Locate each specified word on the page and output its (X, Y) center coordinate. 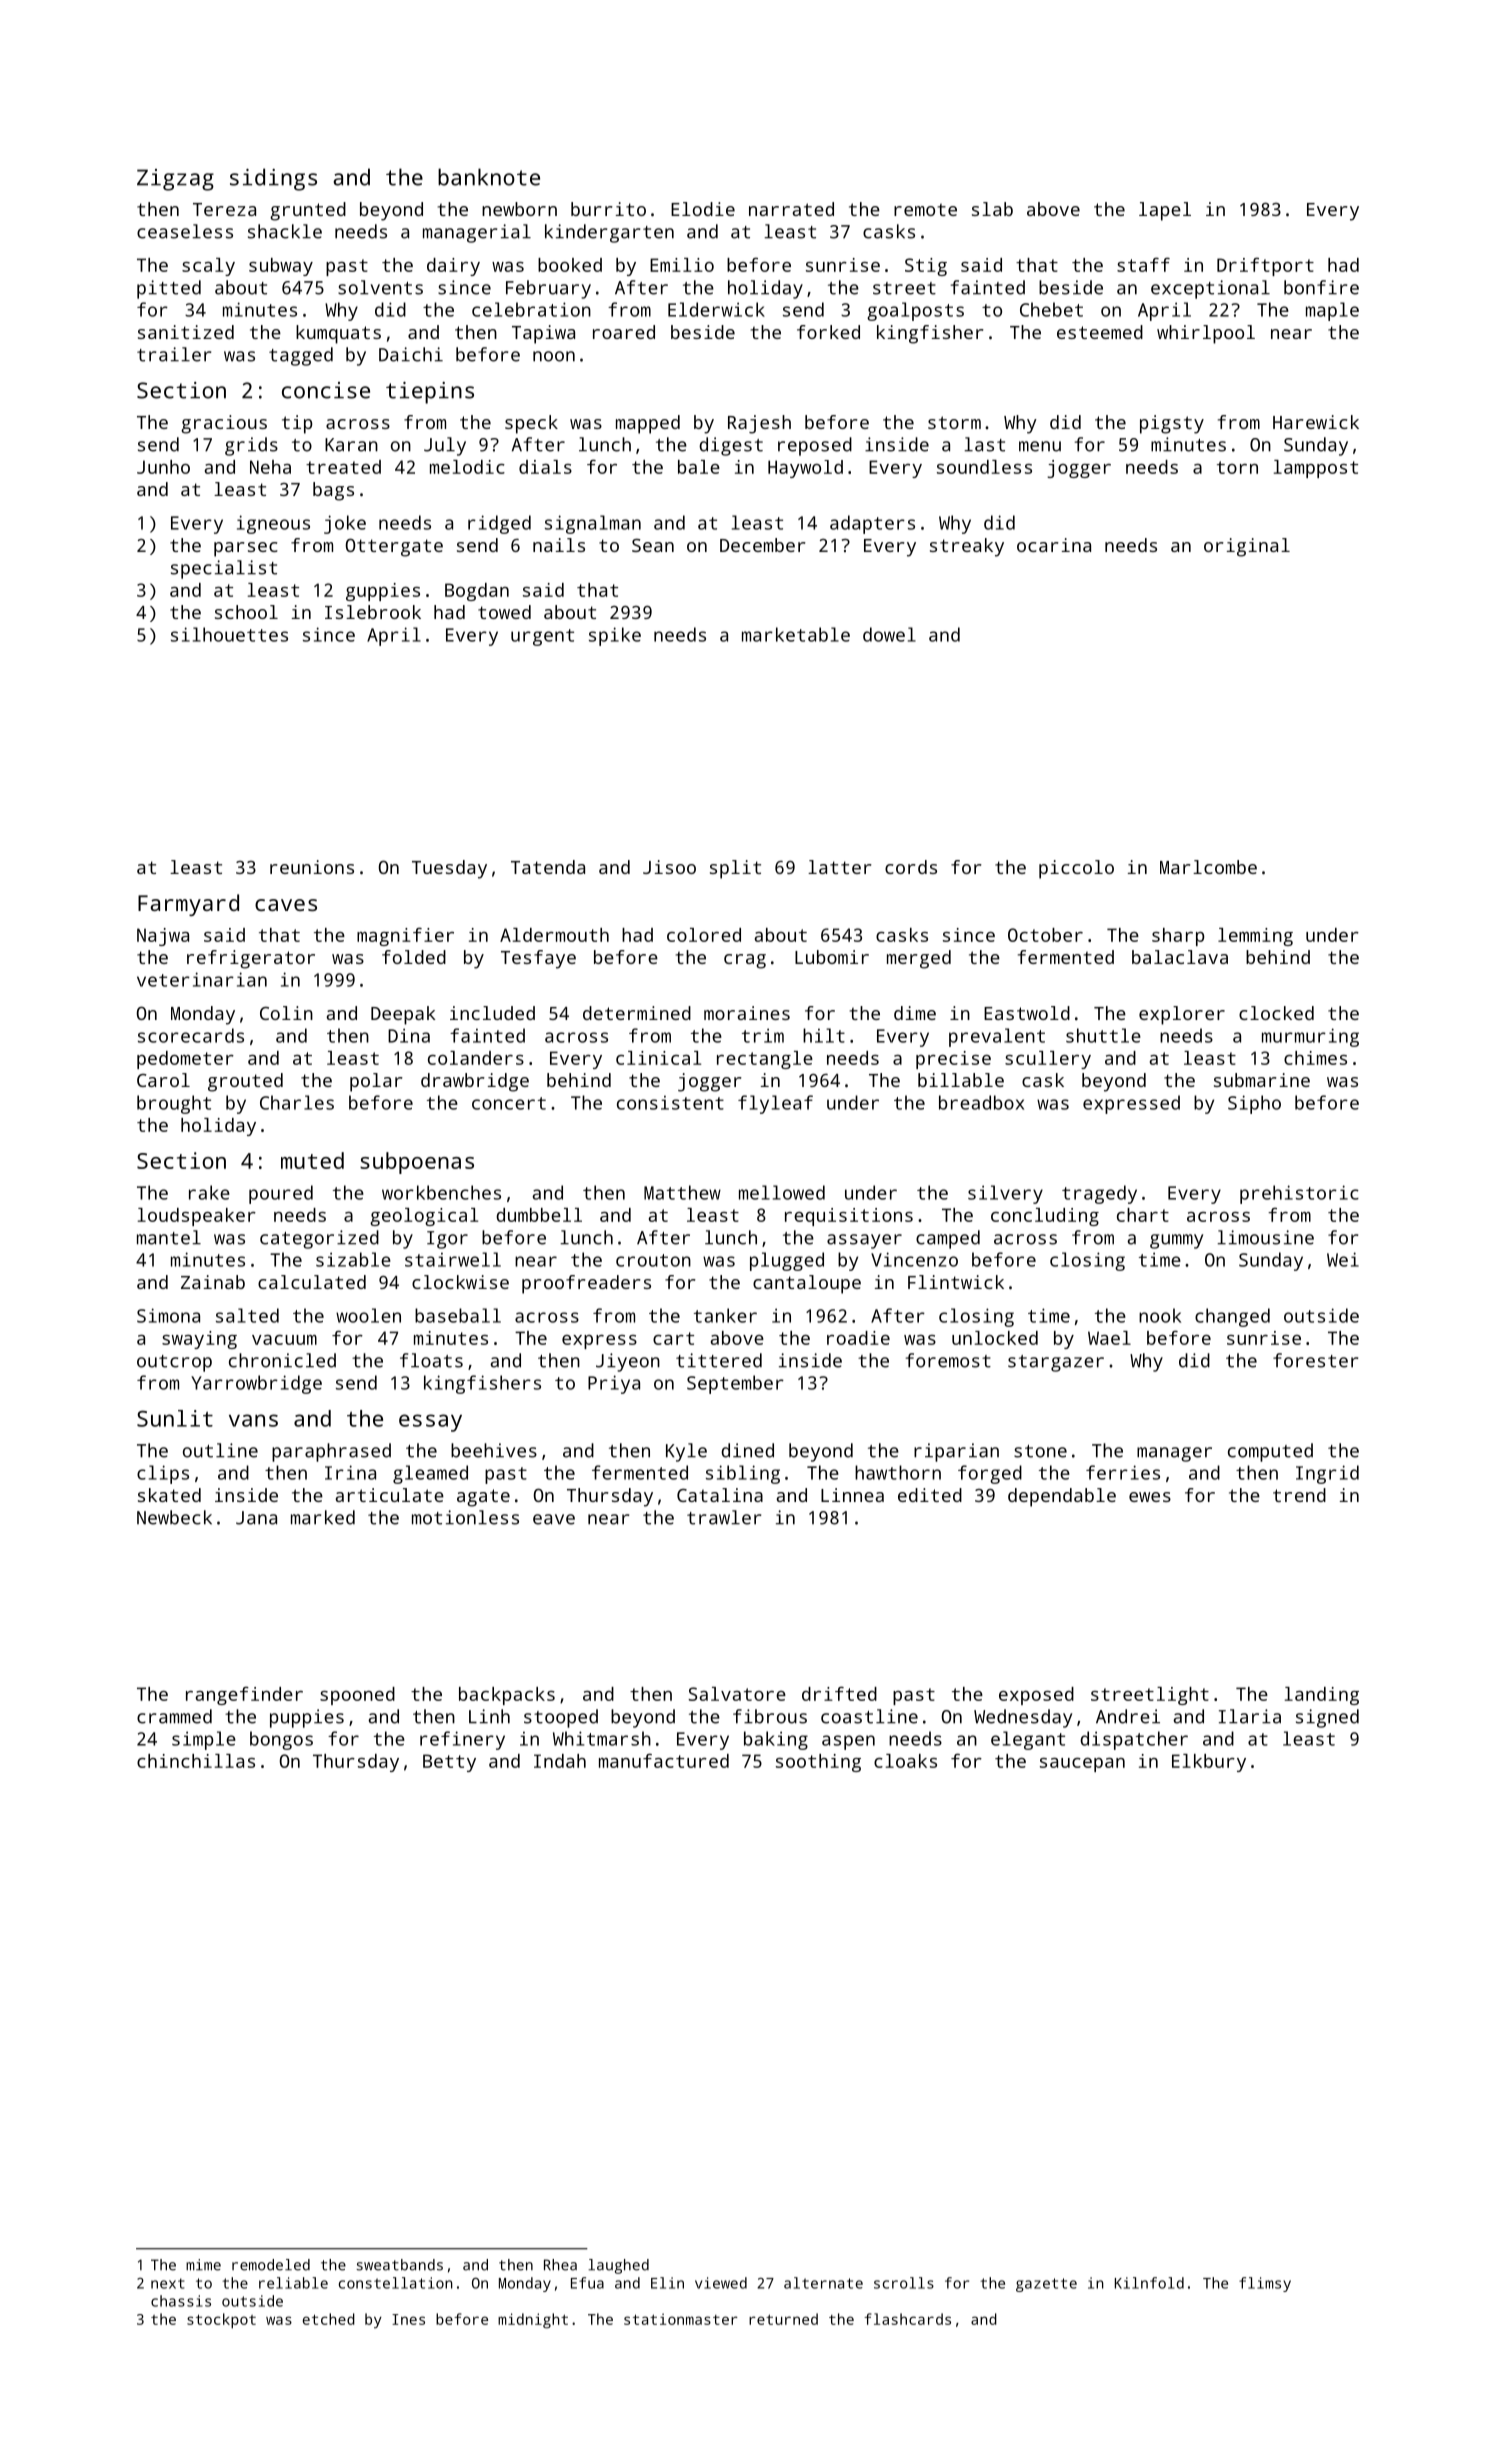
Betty (449, 1763)
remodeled (271, 2265)
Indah (560, 1761)
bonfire (1321, 287)
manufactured (664, 1760)
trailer (174, 354)
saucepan (1082, 1765)
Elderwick (716, 309)
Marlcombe (1208, 867)
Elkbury (1209, 1763)
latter (840, 867)
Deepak (403, 1015)
